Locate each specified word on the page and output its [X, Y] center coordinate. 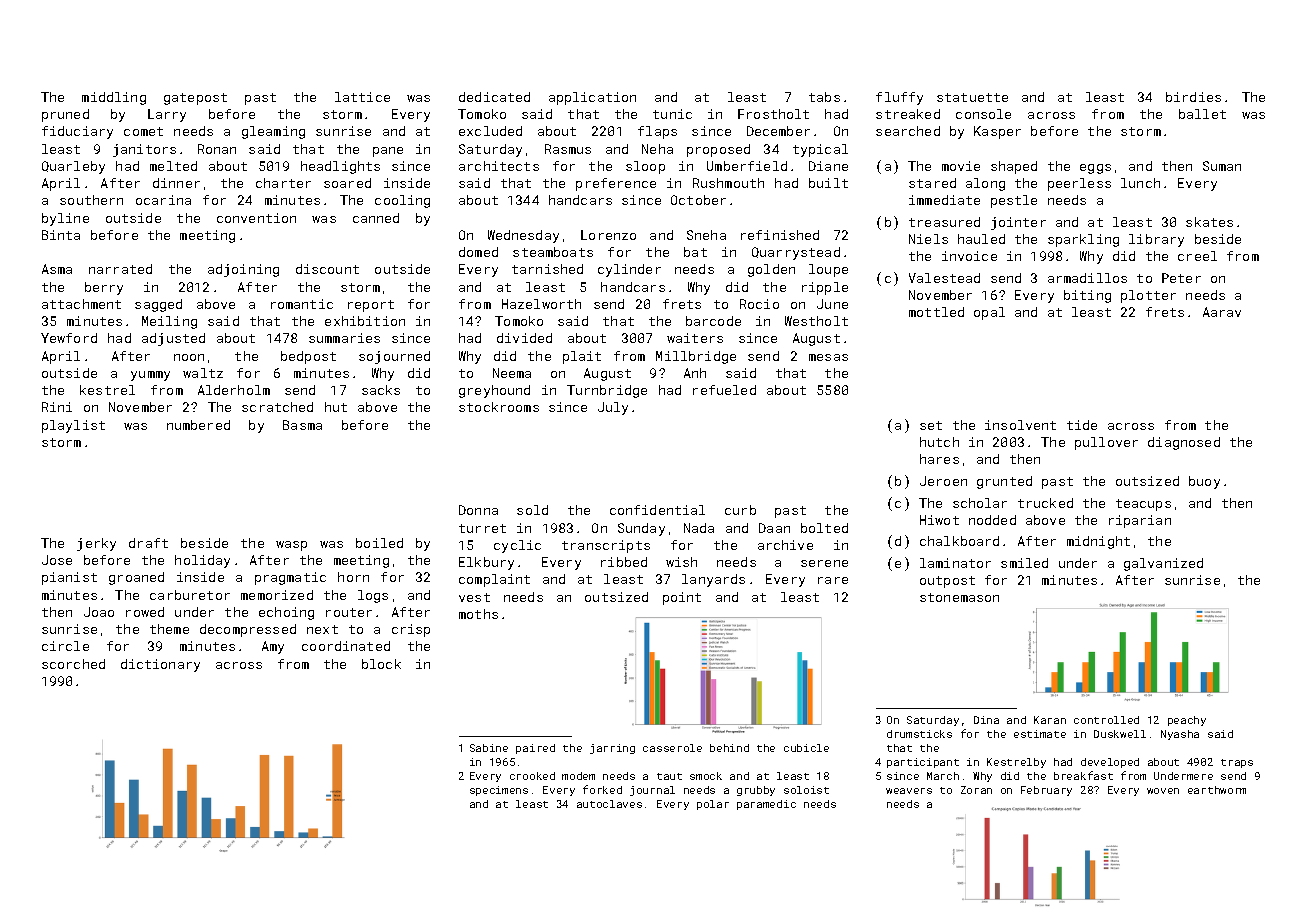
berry [104, 288]
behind [729, 748]
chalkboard [959, 541]
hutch [939, 442]
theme [169, 629]
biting [1087, 296]
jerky [96, 544]
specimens [499, 791]
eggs [1095, 169]
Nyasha [1180, 735]
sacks [381, 390]
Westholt [816, 321]
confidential [657, 510]
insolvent [1020, 425]
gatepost [195, 99]
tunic [672, 114]
